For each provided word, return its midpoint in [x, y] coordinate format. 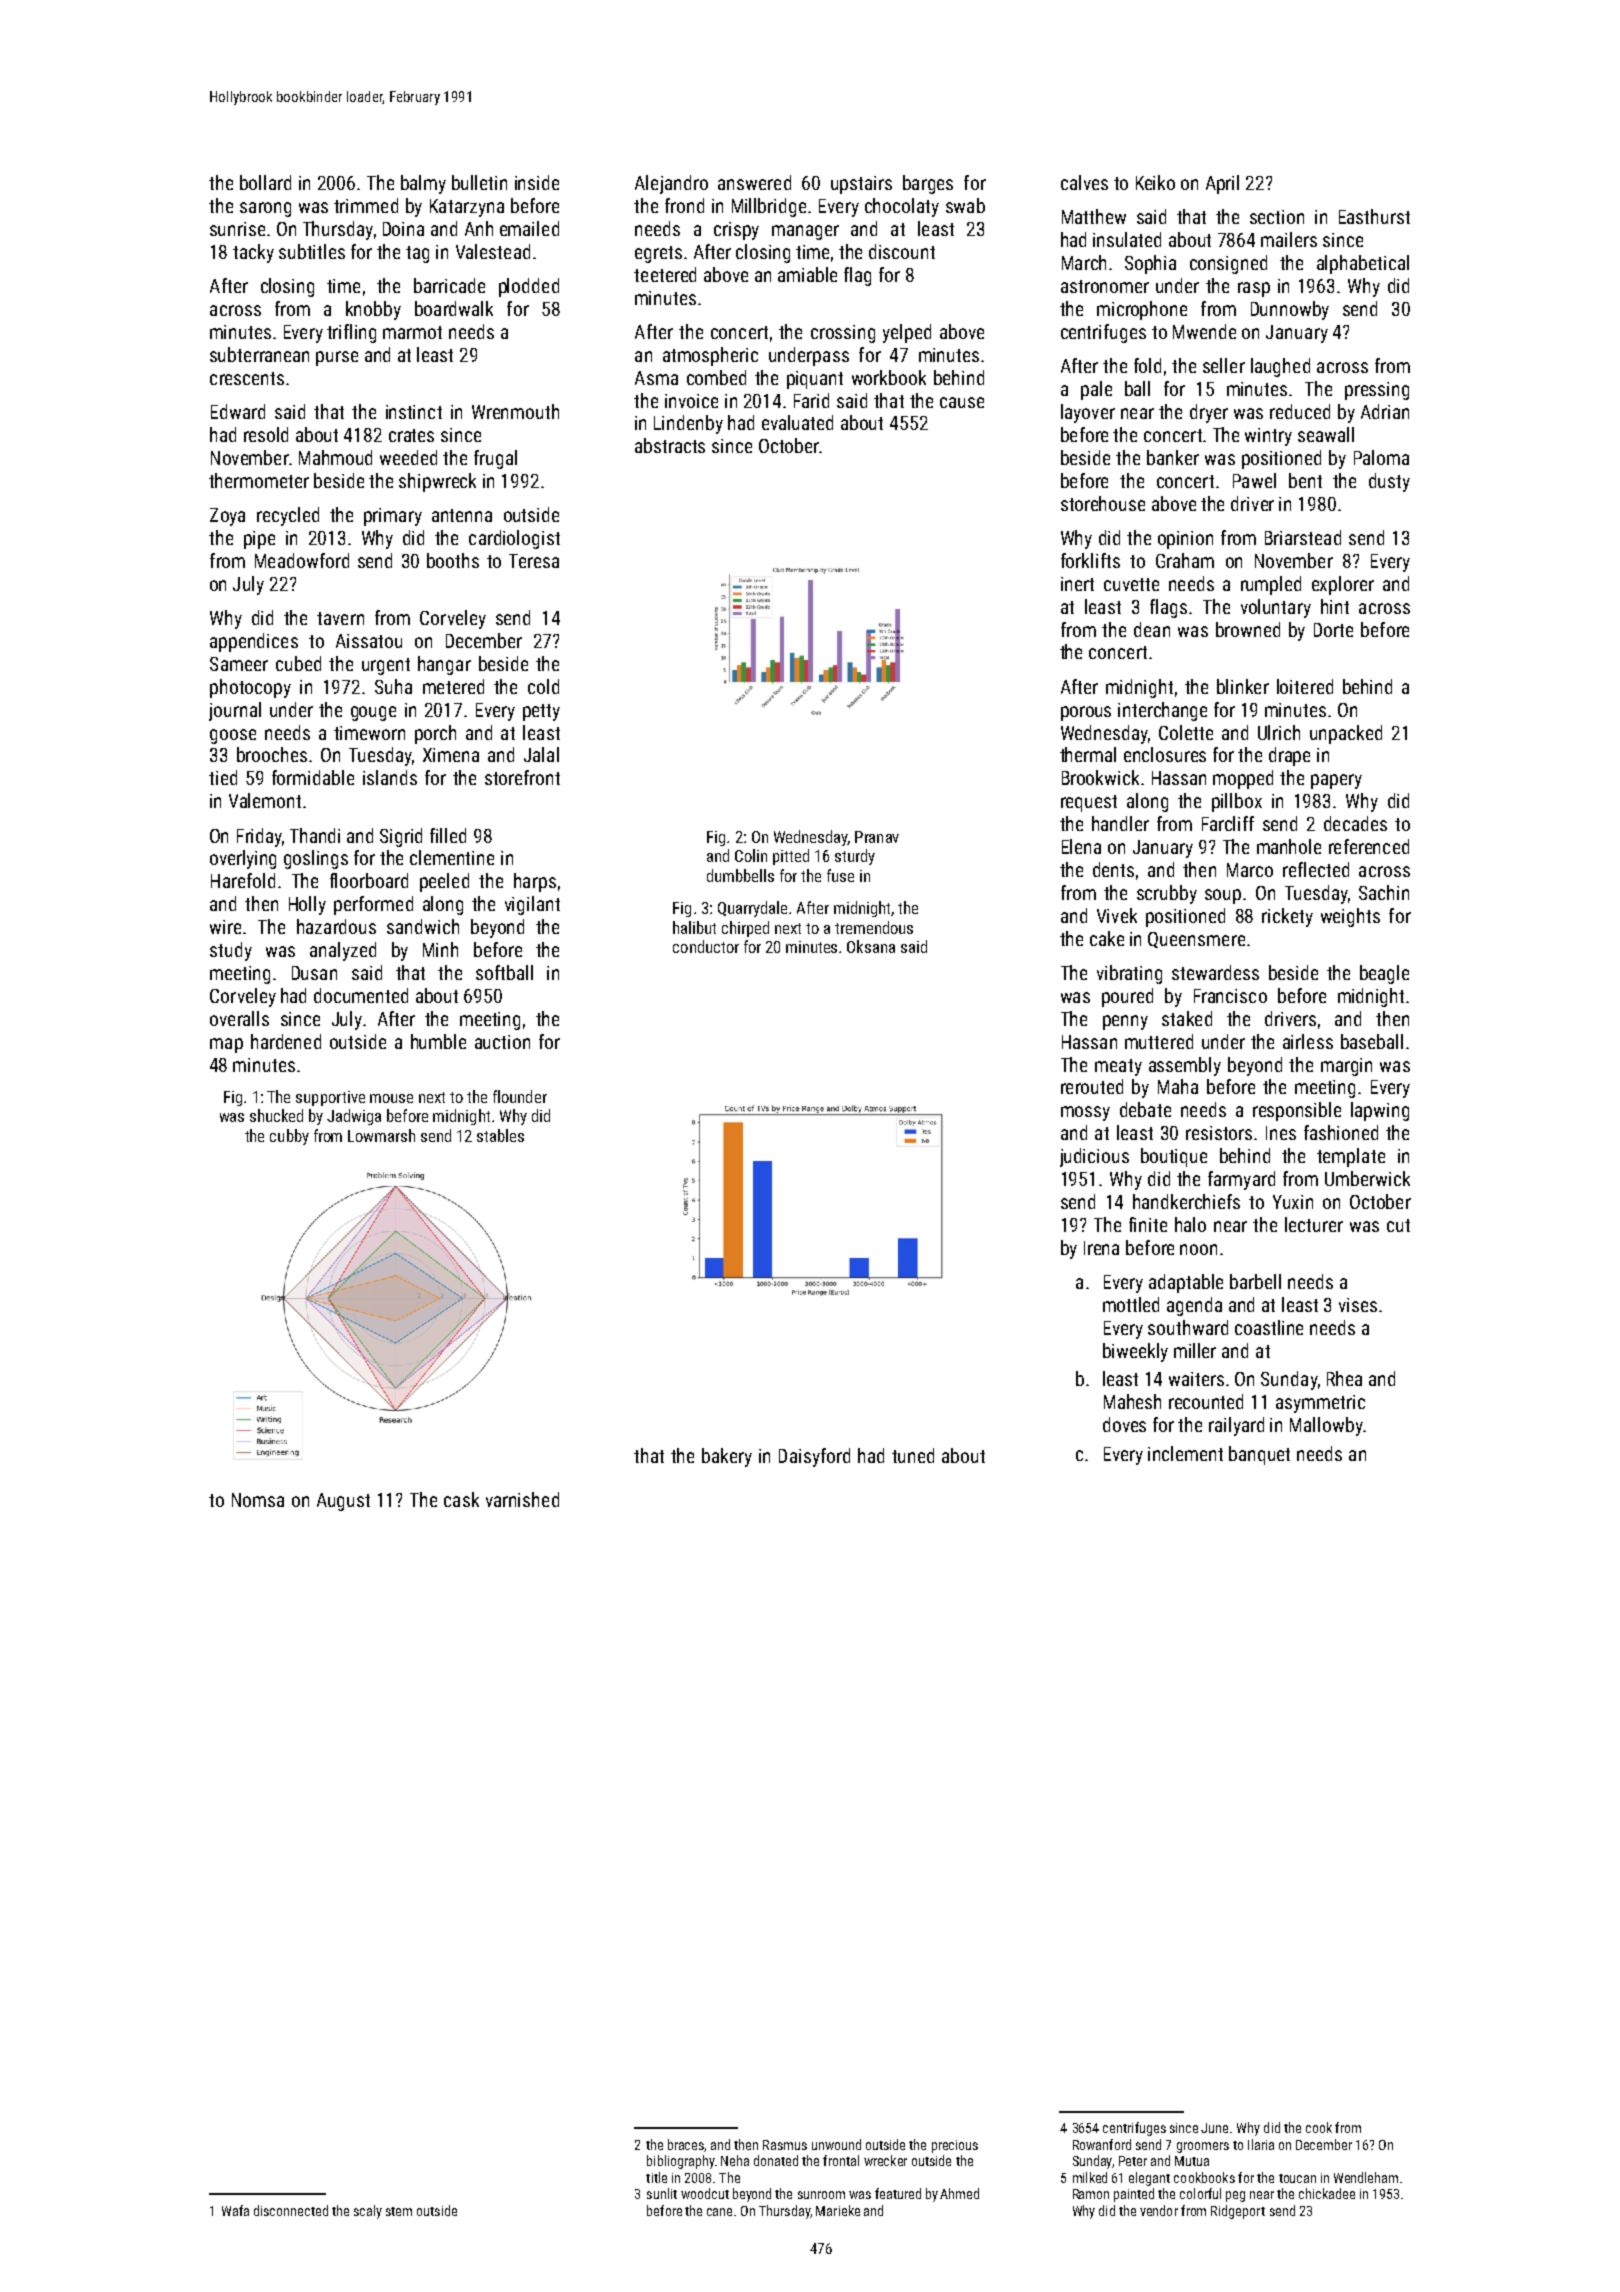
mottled [1131, 1304]
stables [500, 1135]
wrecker [885, 2160]
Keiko [1155, 182]
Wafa [235, 2210]
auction [502, 1042]
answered [754, 182]
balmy [423, 184]
